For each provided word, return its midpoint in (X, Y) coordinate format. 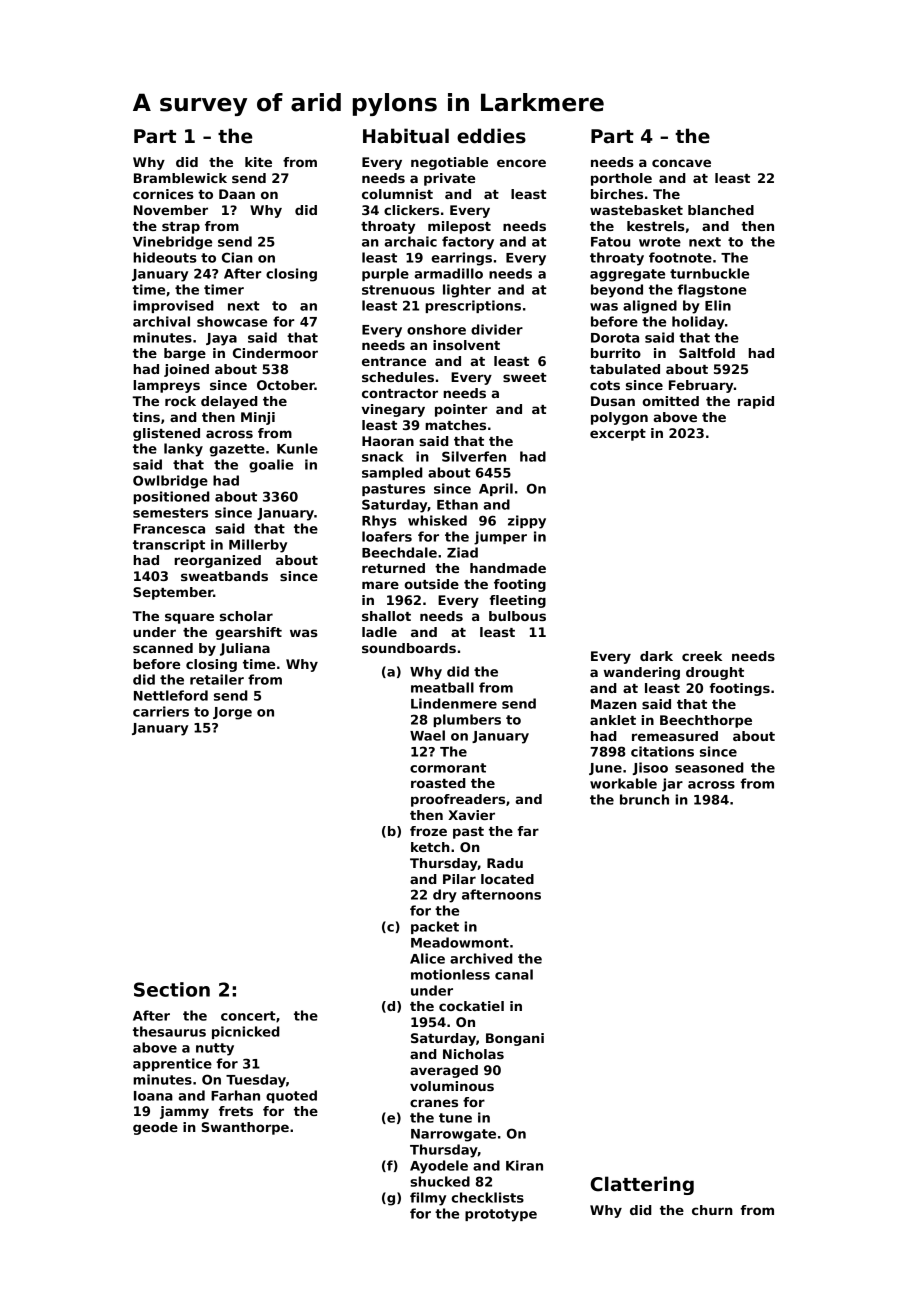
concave (681, 163)
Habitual (406, 136)
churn (712, 1210)
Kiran (524, 1165)
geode (155, 1128)
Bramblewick (180, 178)
